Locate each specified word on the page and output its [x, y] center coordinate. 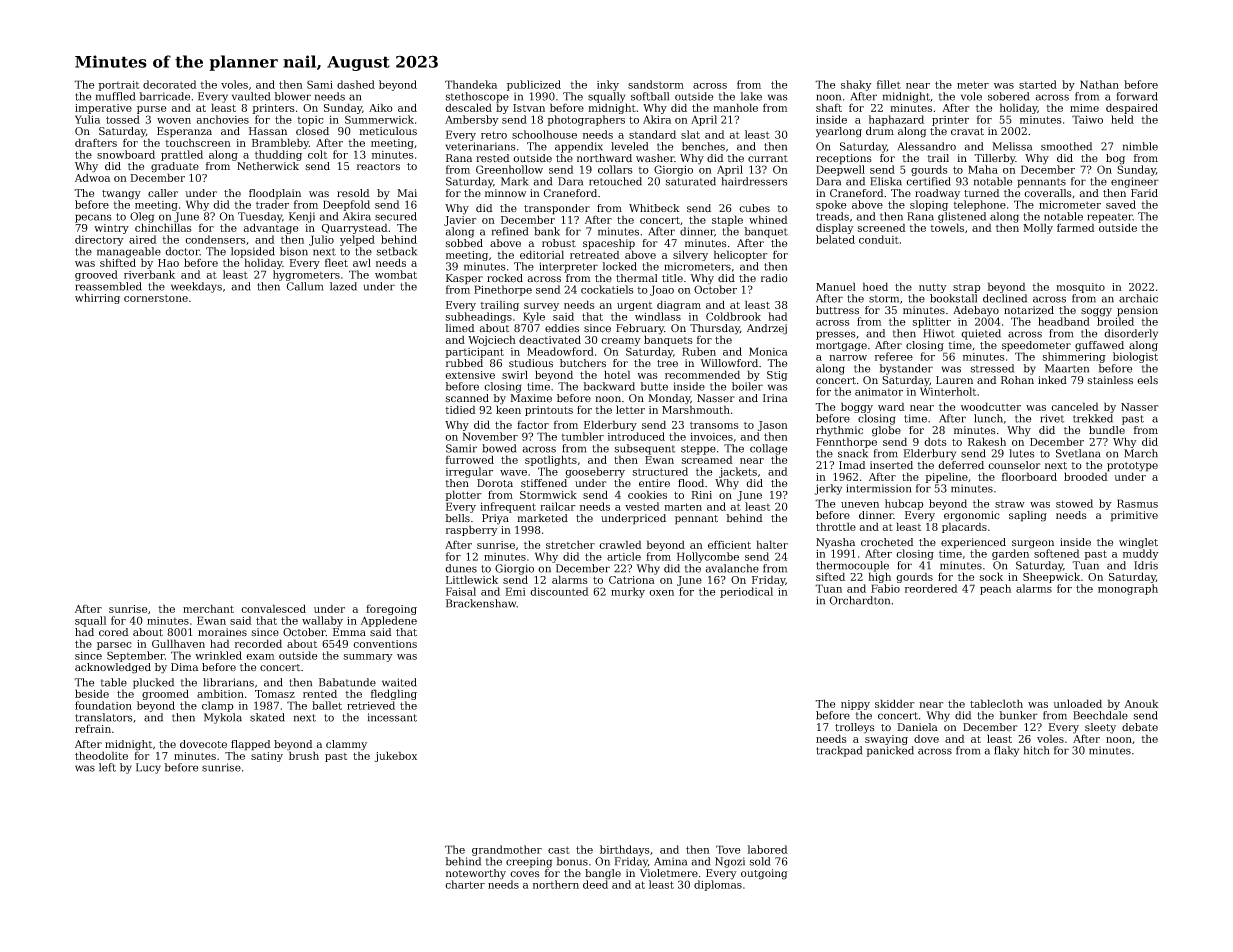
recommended [702, 374]
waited [399, 682]
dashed [356, 84]
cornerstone [156, 298]
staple [727, 220]
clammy [346, 745]
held [1122, 119]
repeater [1110, 218]
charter [465, 884]
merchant [208, 608]
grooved [96, 275]
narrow [848, 358]
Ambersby [472, 120]
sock [991, 576]
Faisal [461, 591]
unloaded [1077, 703]
